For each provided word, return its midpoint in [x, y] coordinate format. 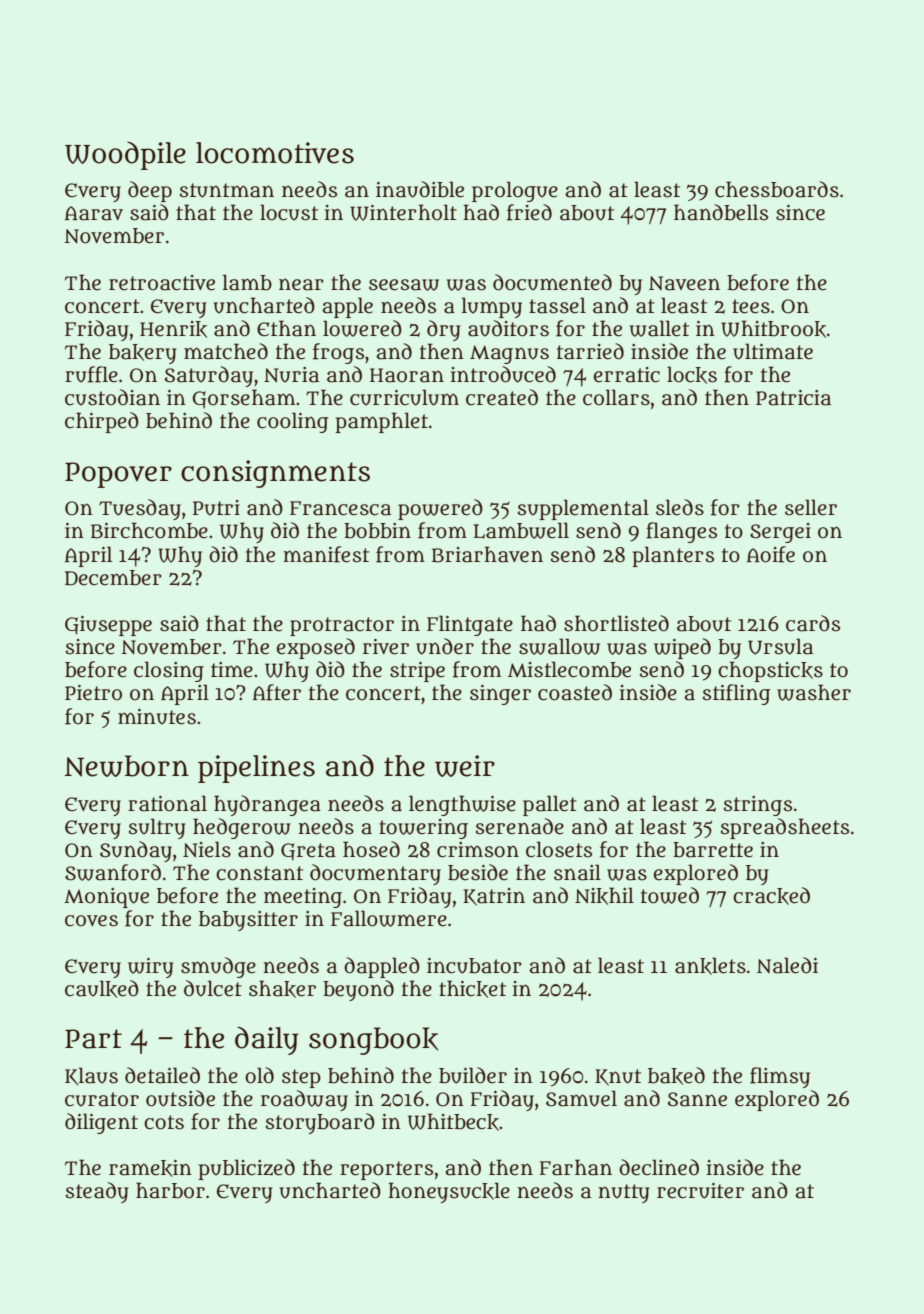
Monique [106, 898]
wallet [659, 328]
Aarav [94, 213]
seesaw [404, 285]
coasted [575, 692]
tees [751, 306]
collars [616, 397]
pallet [550, 805]
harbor [170, 1190]
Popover [118, 475]
